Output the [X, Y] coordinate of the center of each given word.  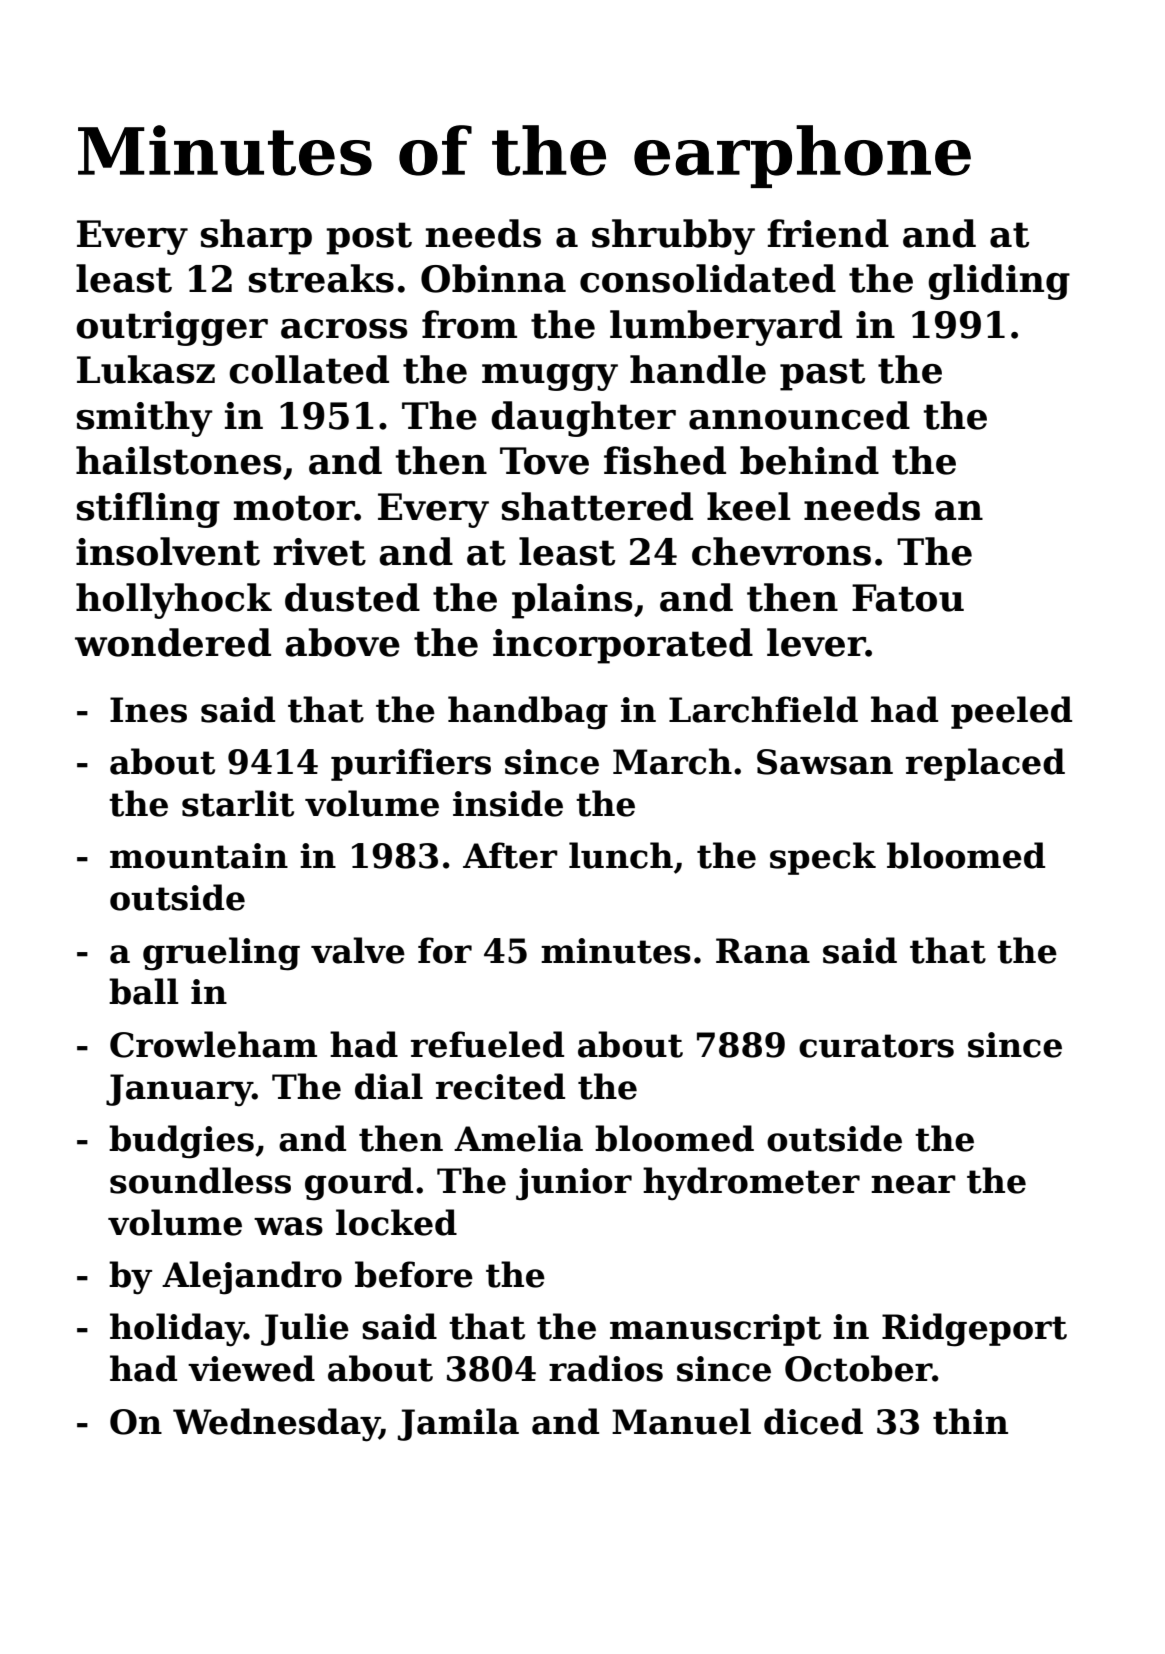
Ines [148, 710]
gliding [999, 282]
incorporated [623, 646]
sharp [256, 237]
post [369, 238]
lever [816, 642]
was [288, 1226]
